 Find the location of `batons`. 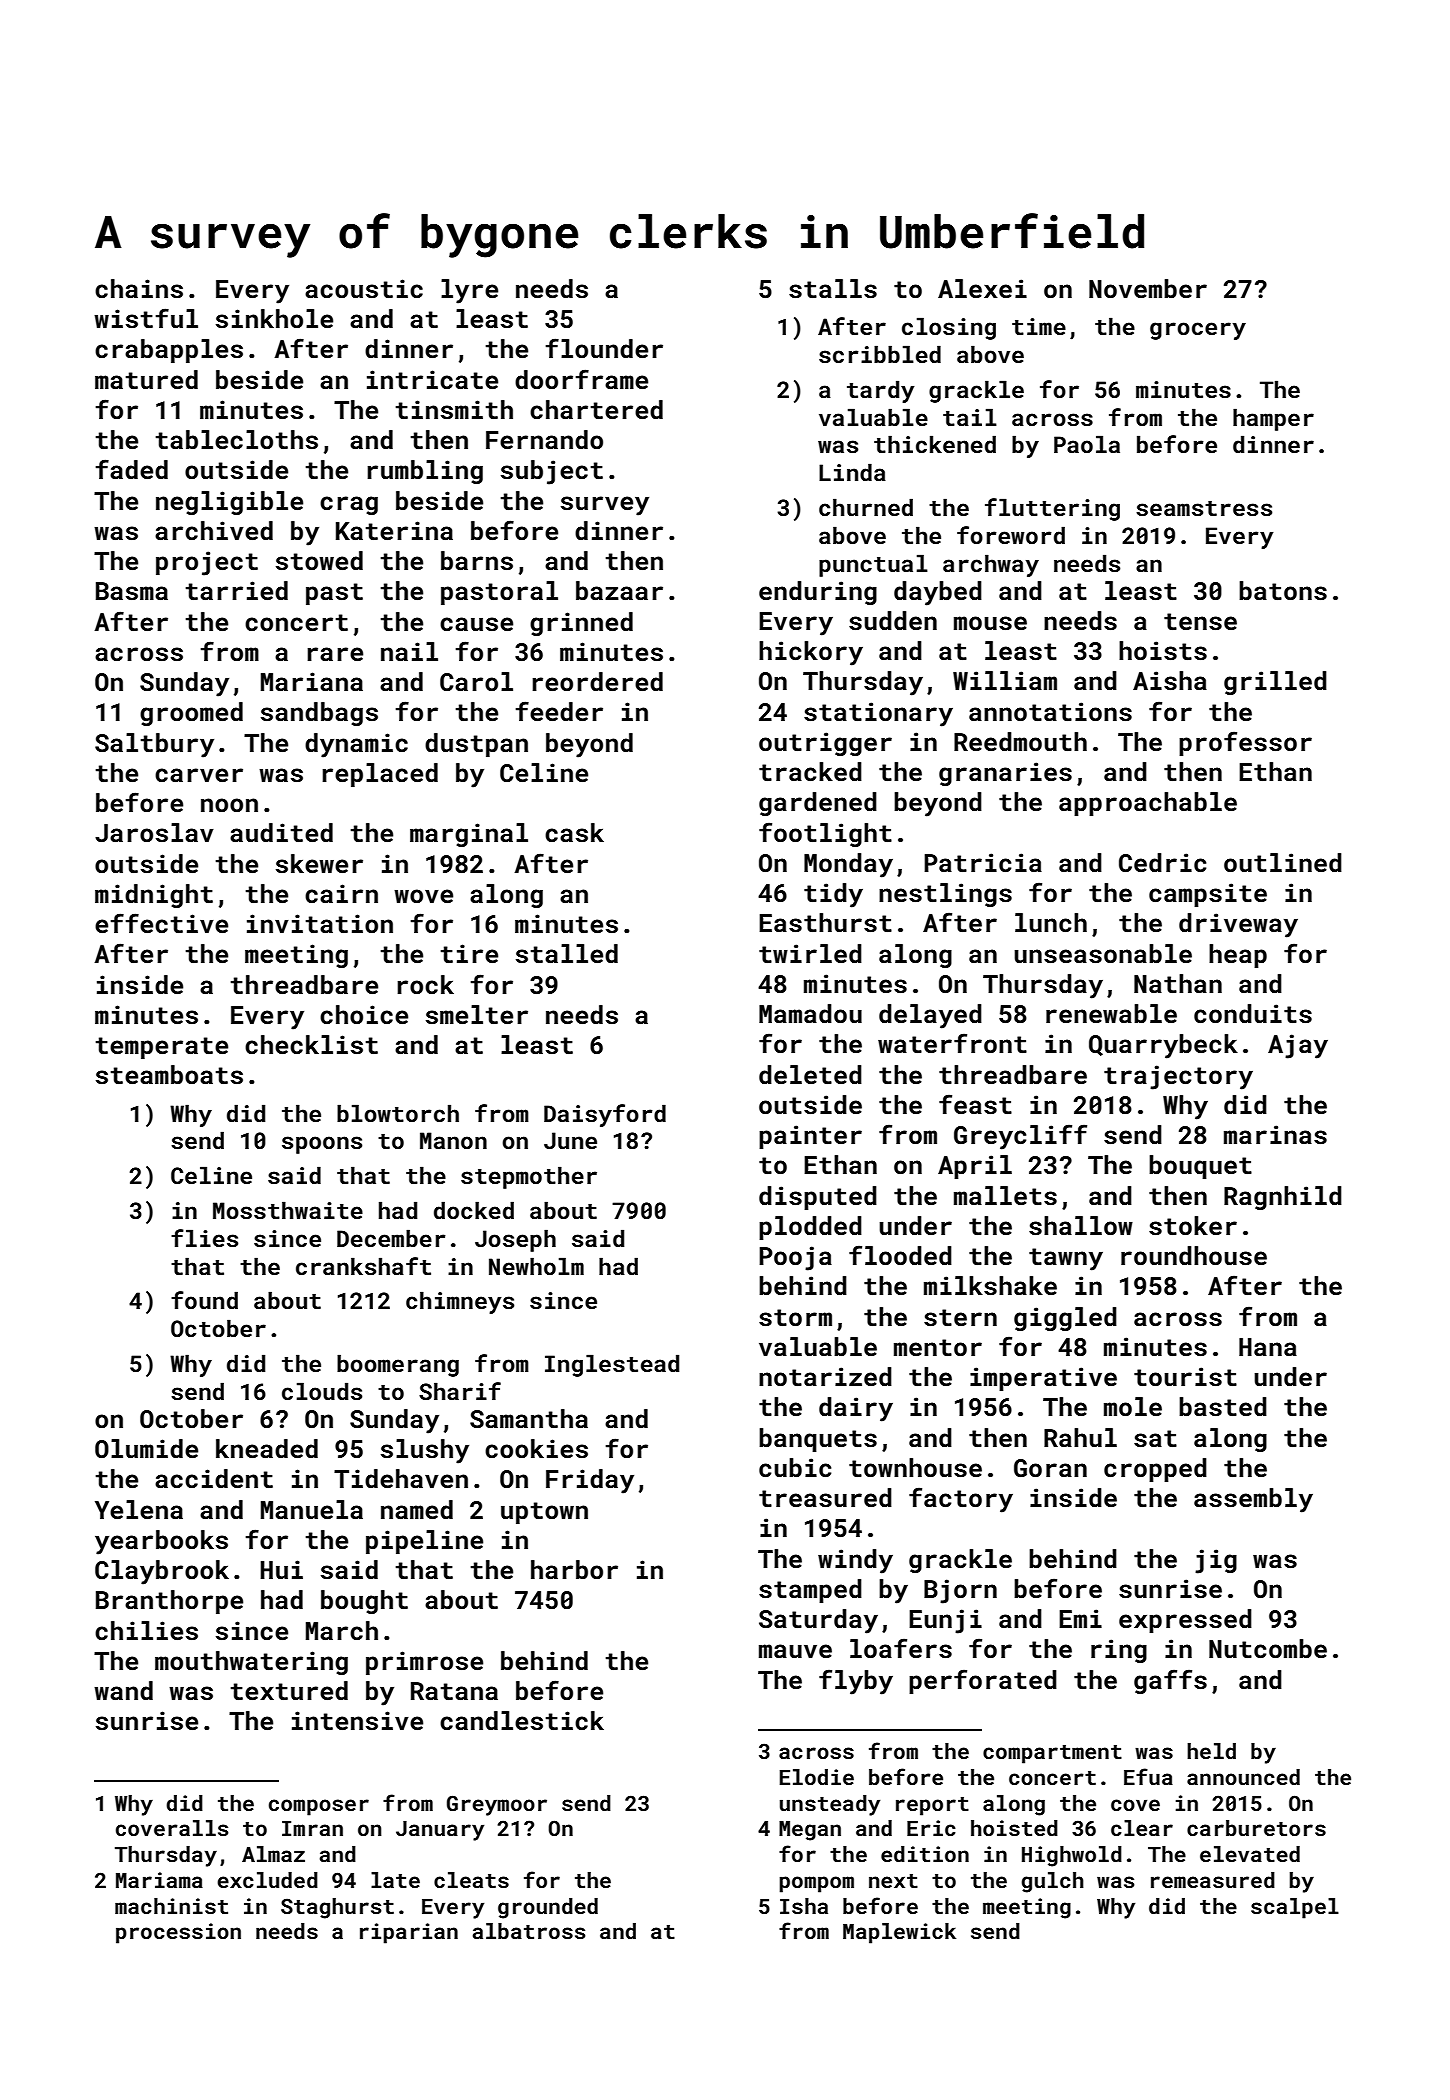

batons is located at coordinates (1283, 591).
